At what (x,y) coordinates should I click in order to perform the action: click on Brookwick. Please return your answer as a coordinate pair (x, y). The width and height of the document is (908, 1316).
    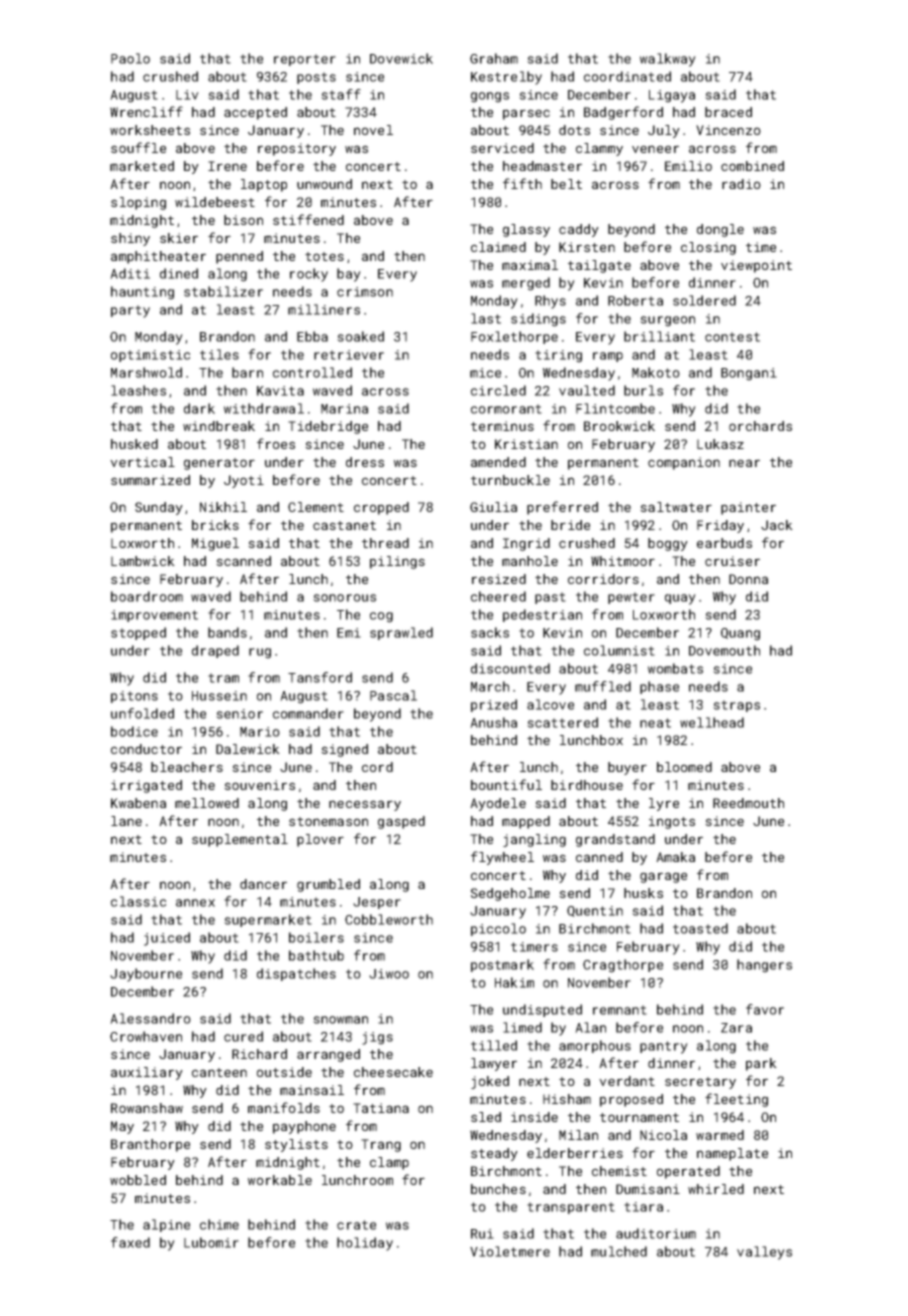
    Looking at the image, I should click on (619, 426).
